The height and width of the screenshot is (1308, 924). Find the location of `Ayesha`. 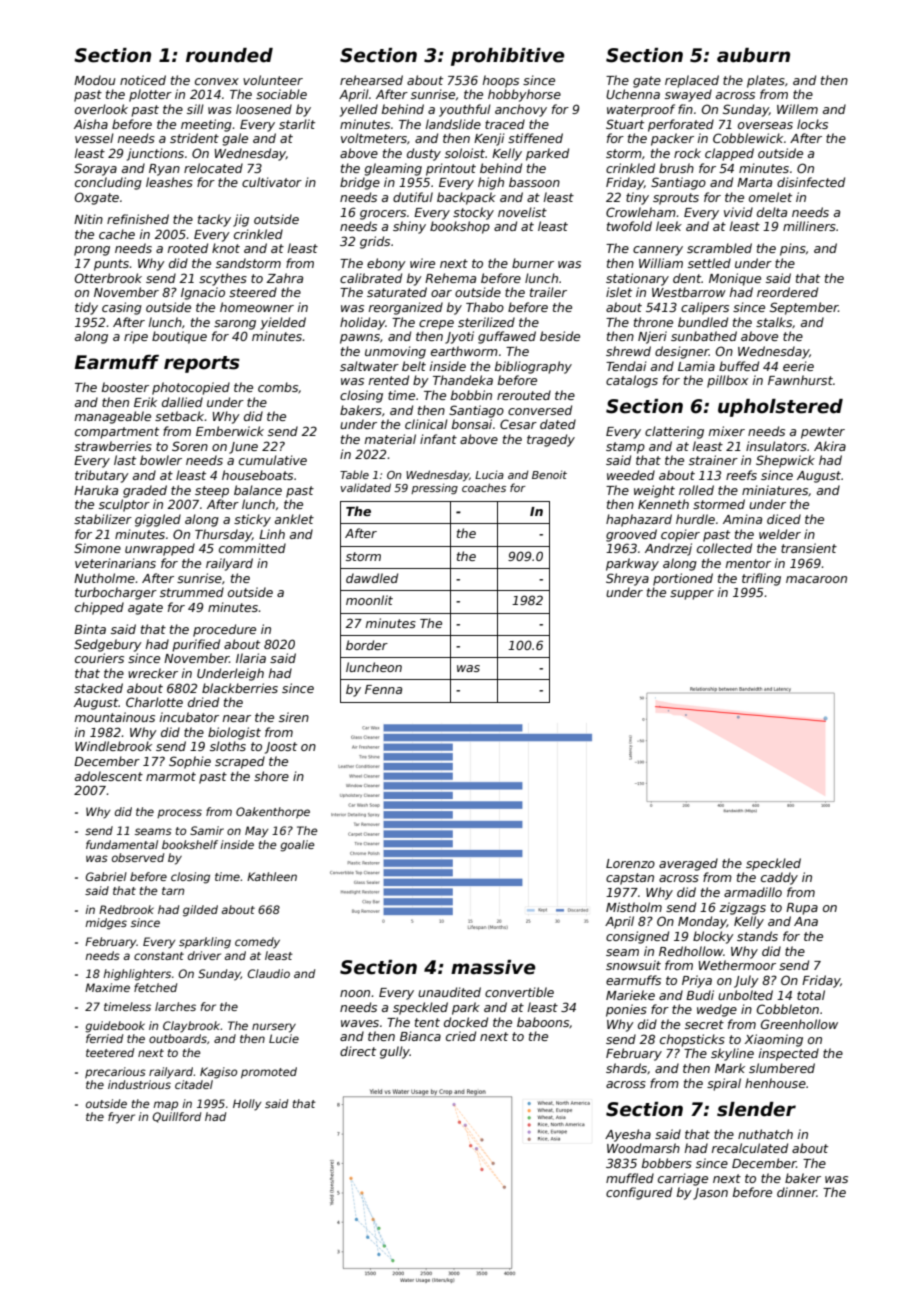

Ayesha is located at coordinates (628, 1135).
